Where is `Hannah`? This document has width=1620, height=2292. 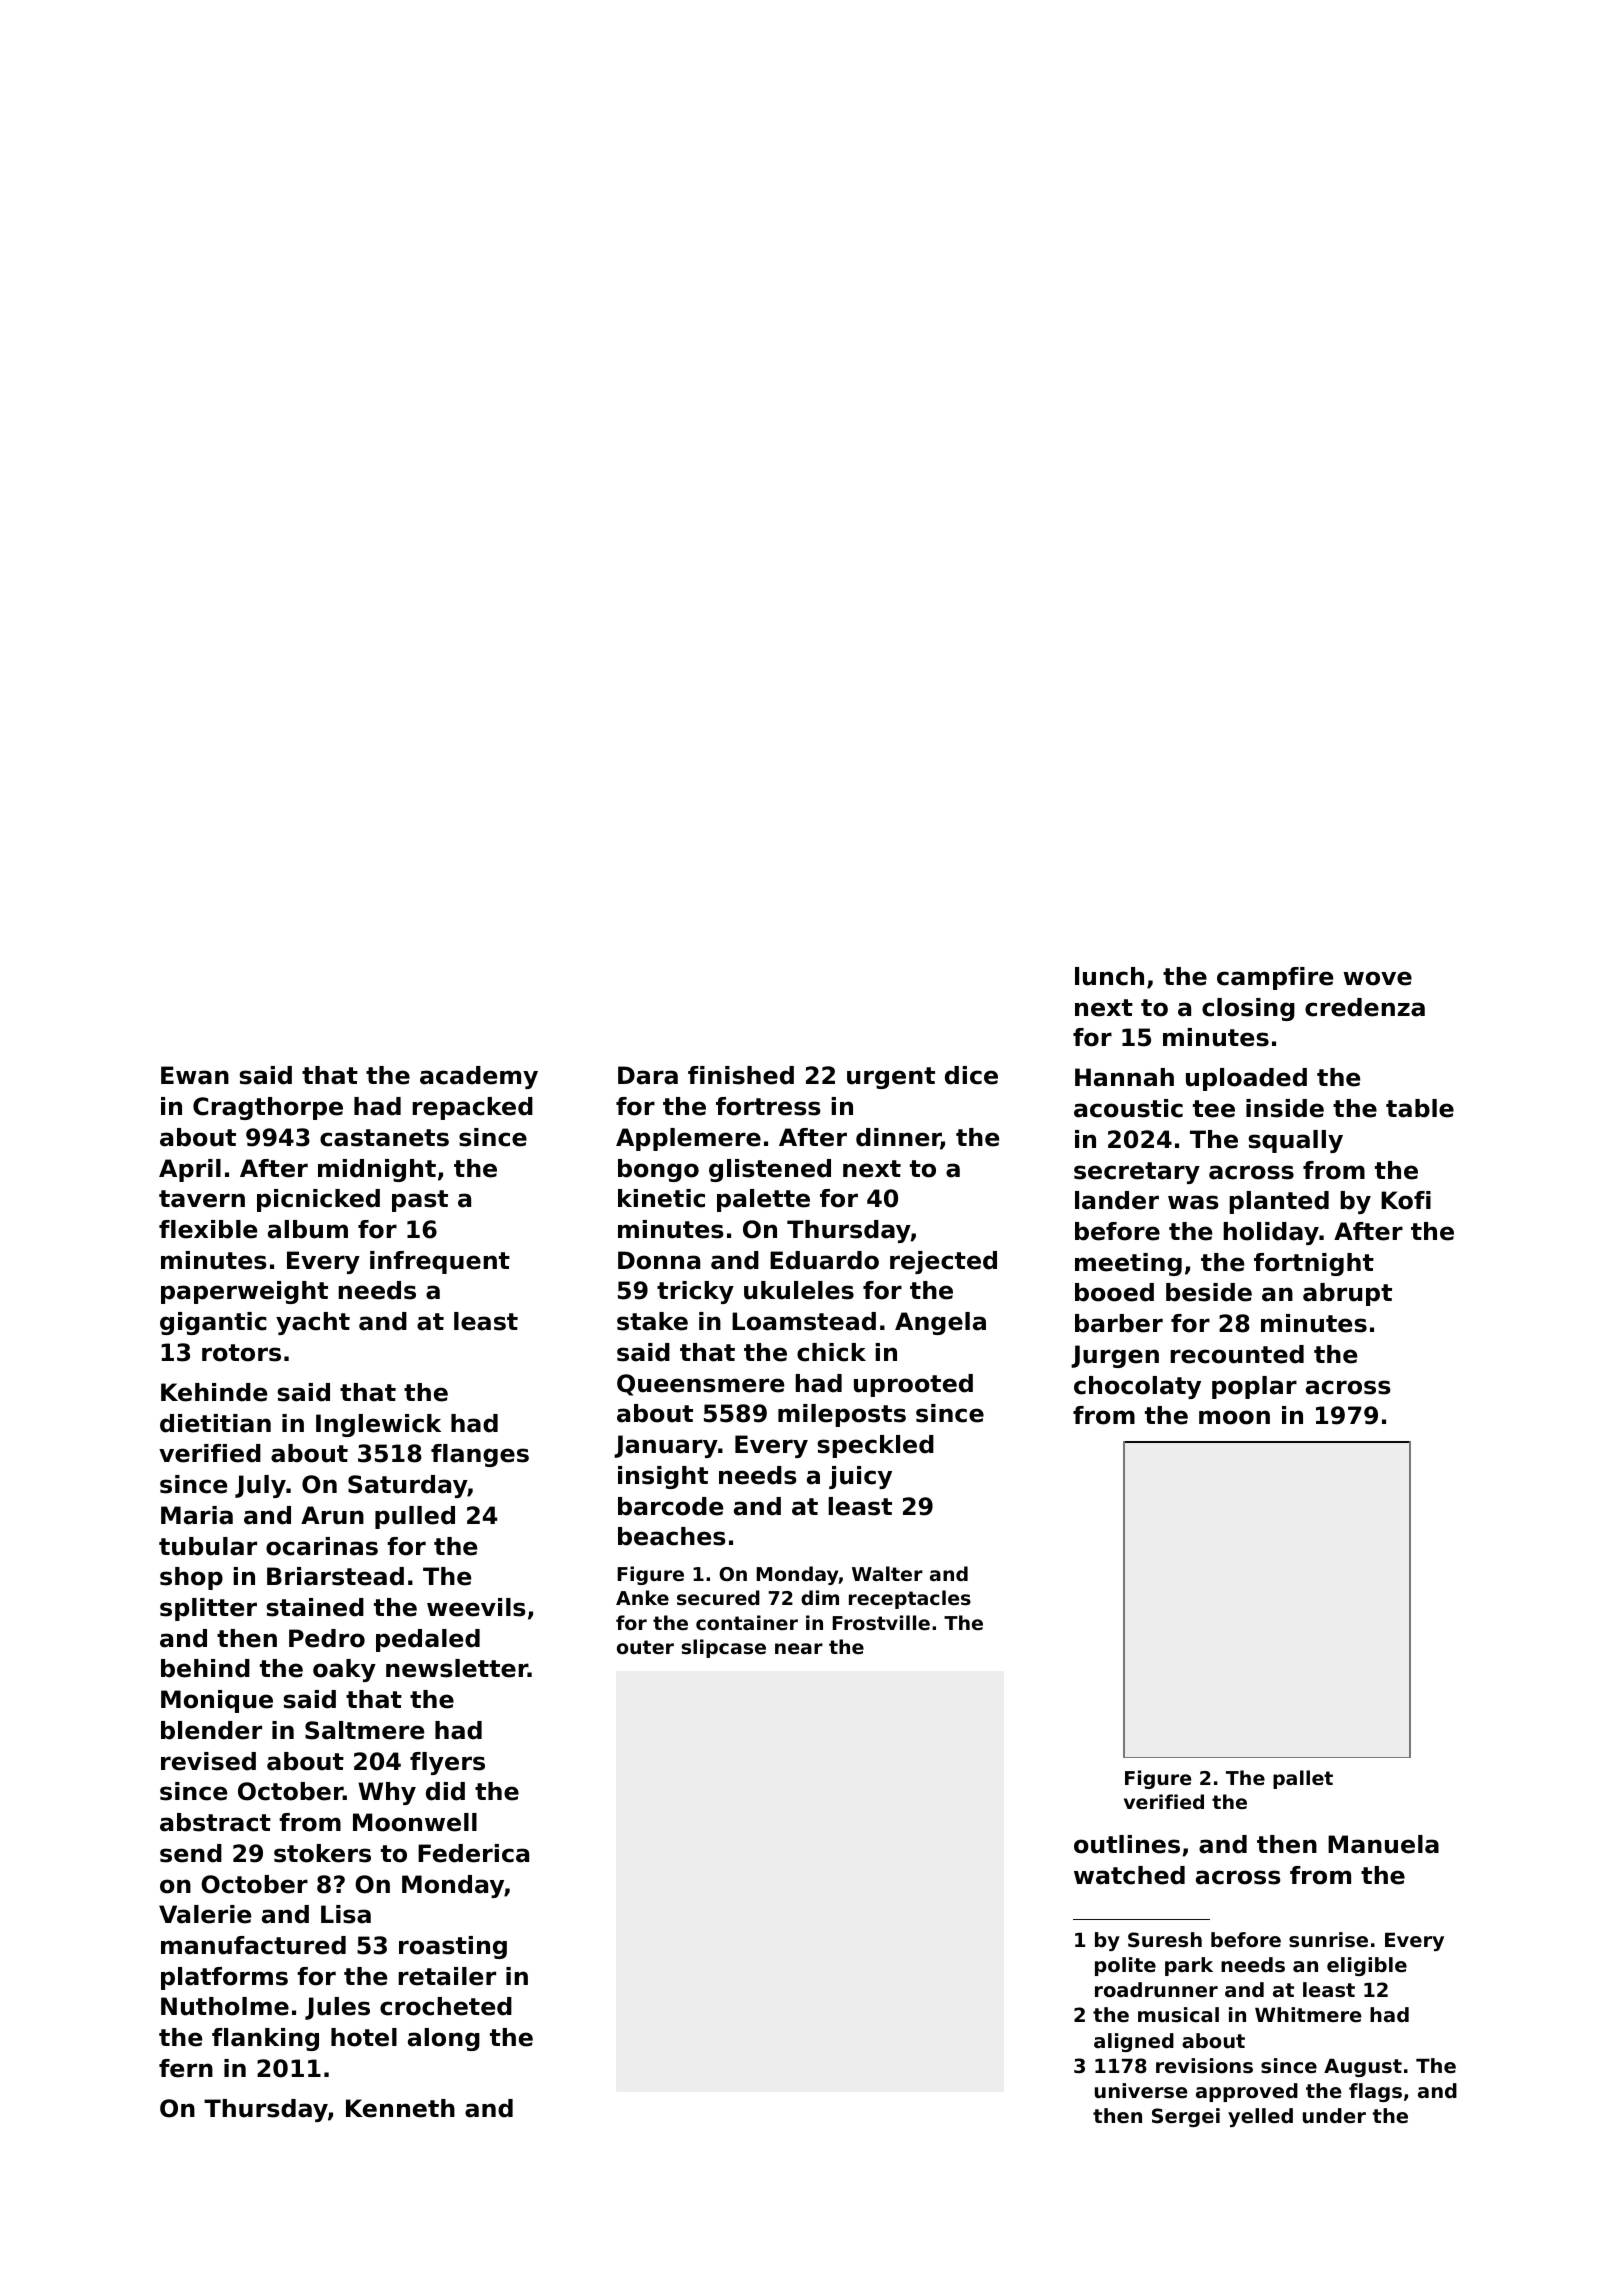
Hannah is located at coordinates (1124, 1077).
